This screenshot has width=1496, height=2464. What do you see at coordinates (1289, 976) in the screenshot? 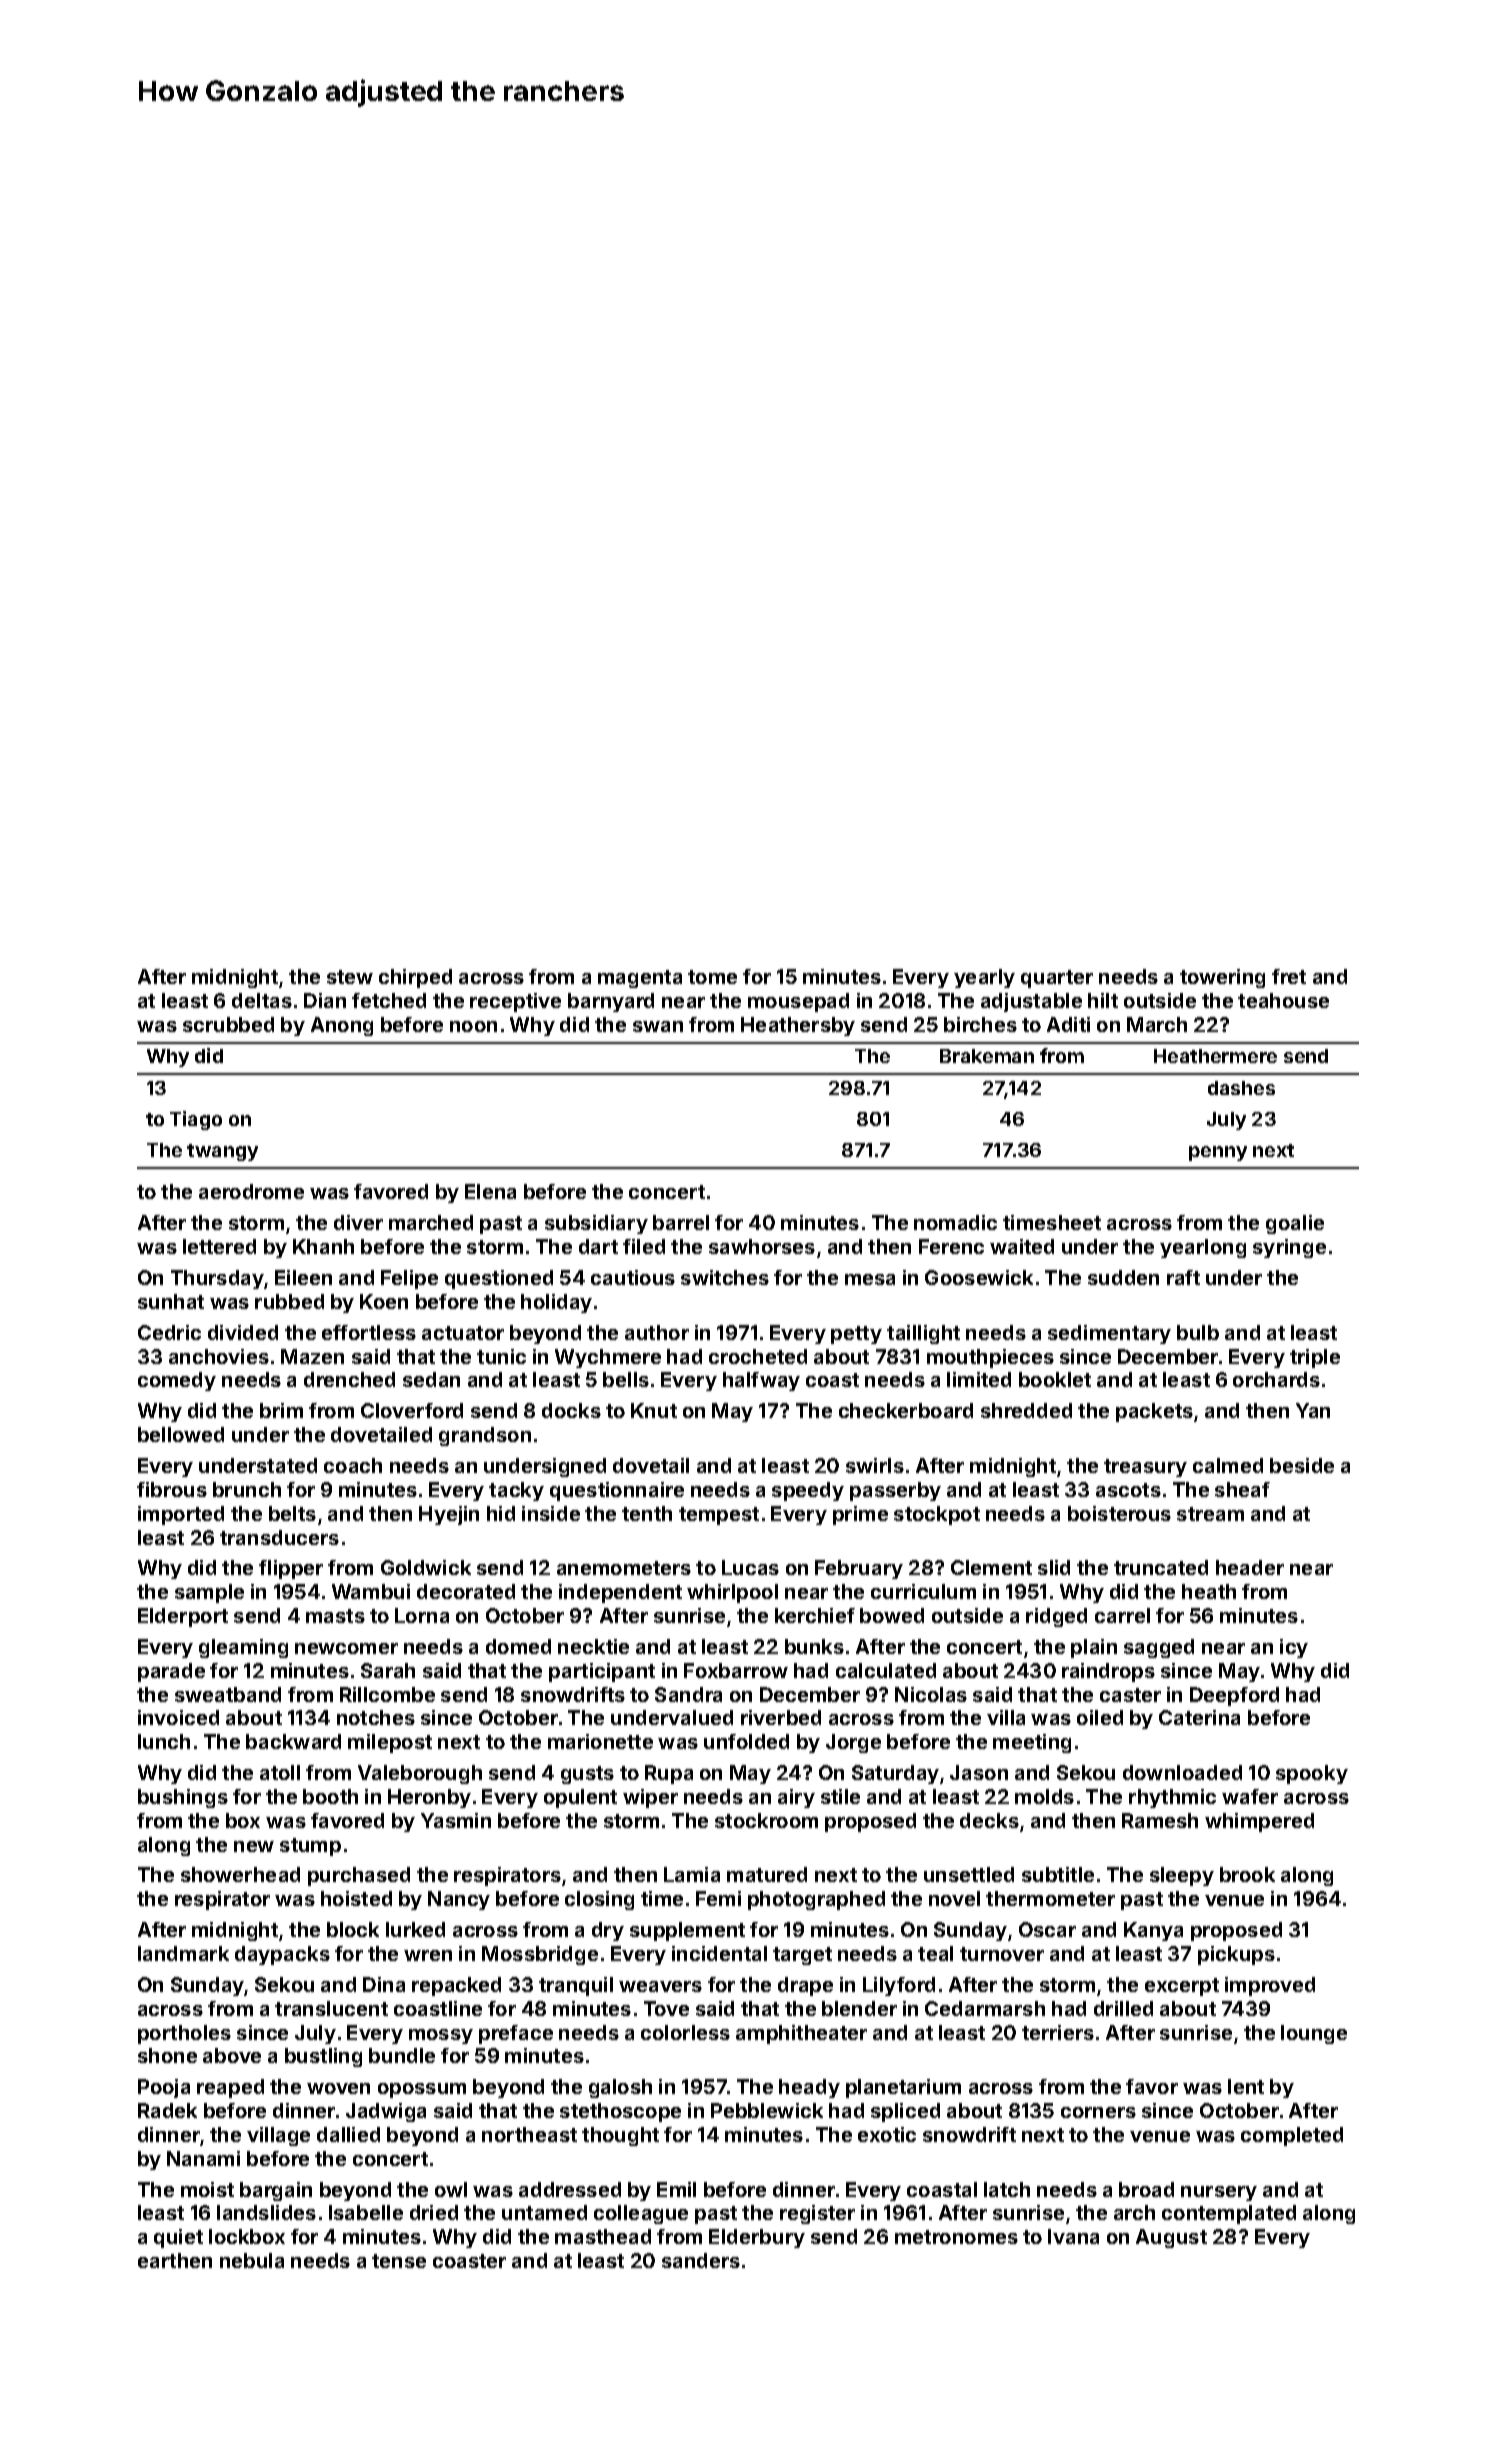
I see `fret` at bounding box center [1289, 976].
